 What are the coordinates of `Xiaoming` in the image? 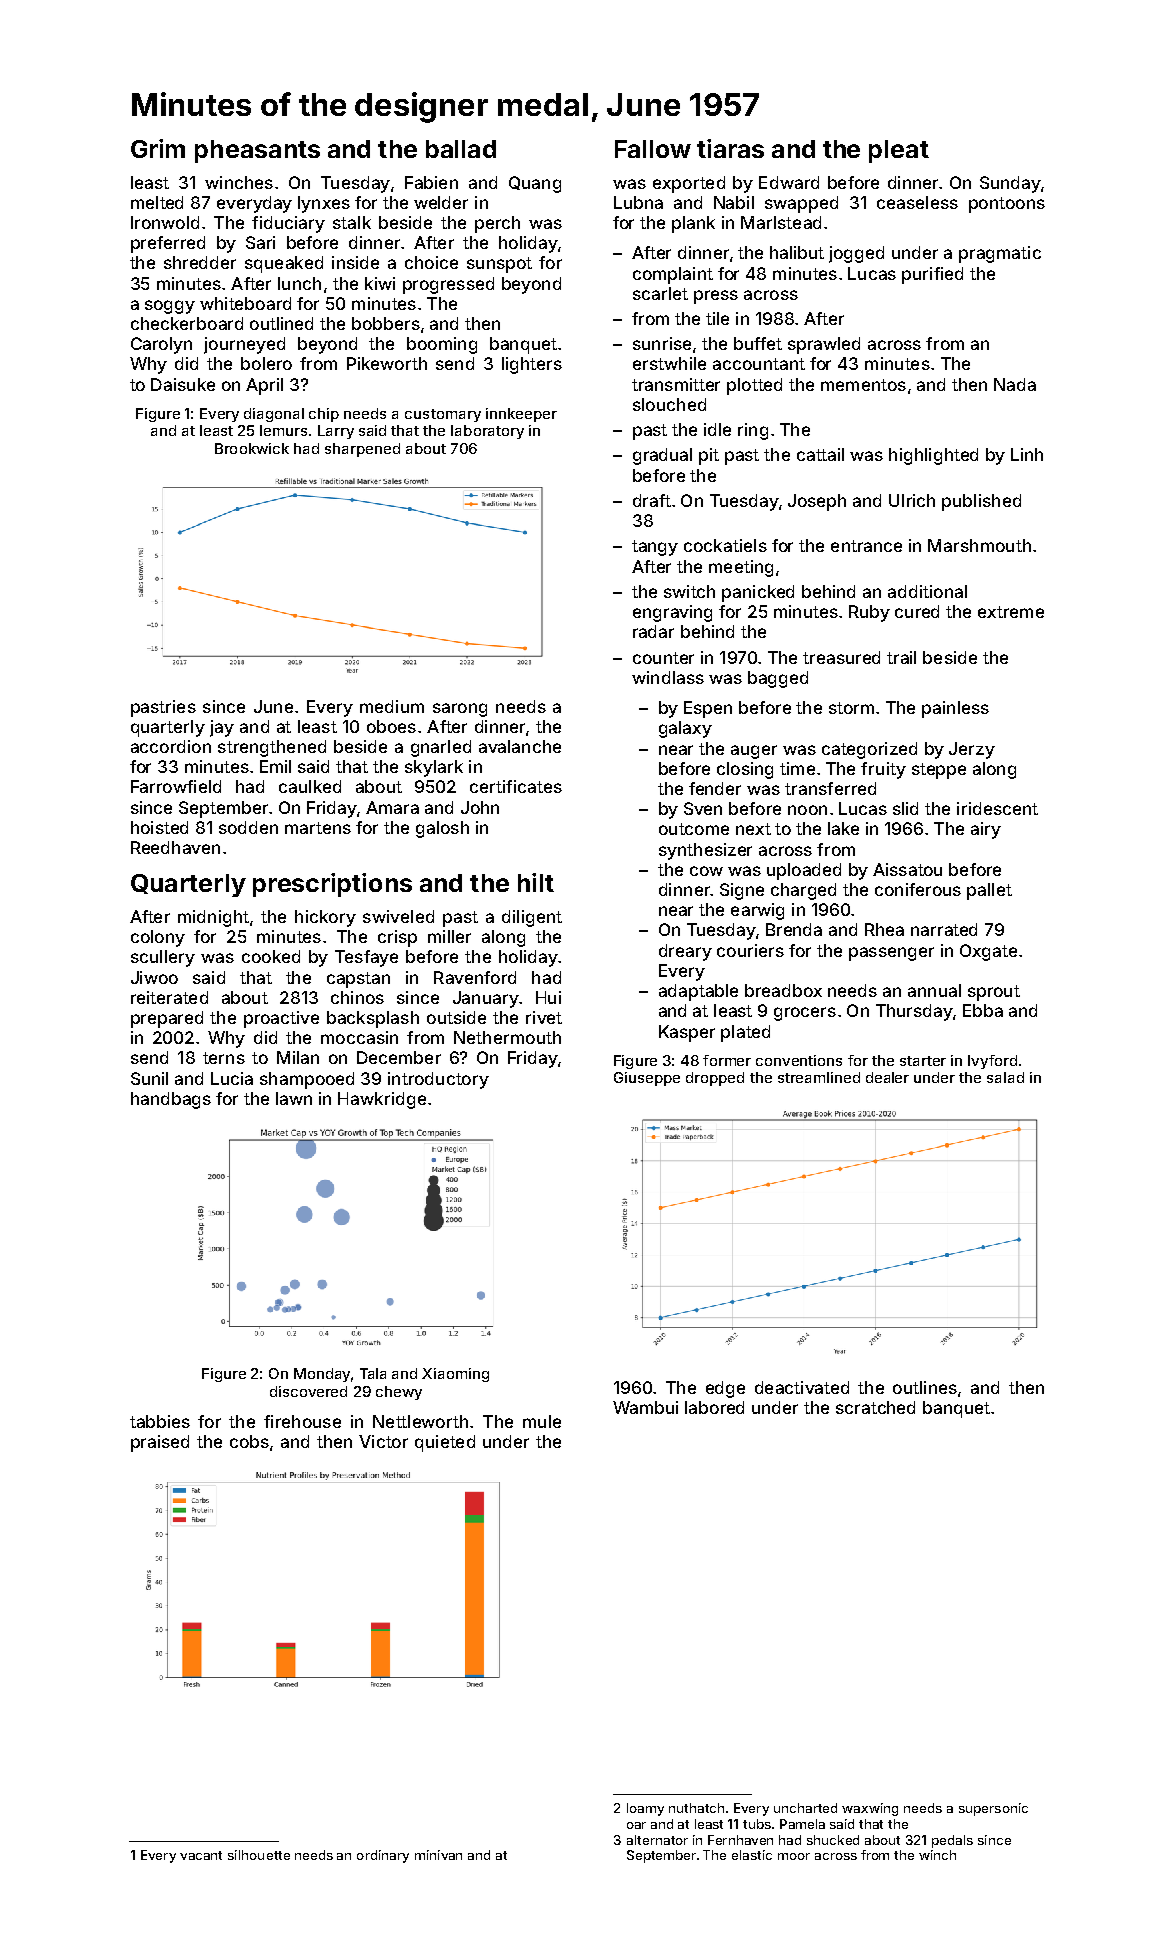 It's located at (455, 1375).
